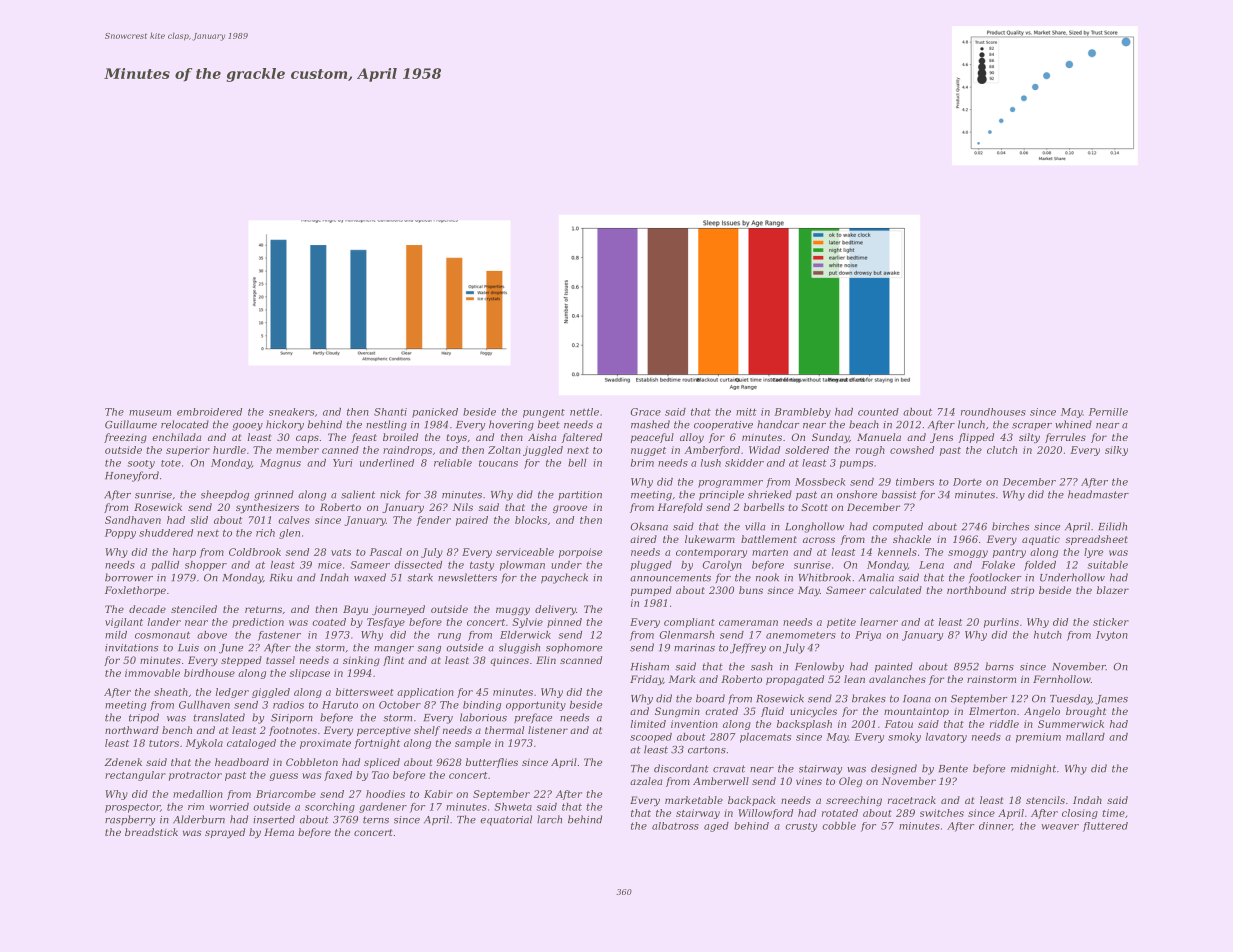 The height and width of the page is (952, 1233). What do you see at coordinates (1040, 566) in the page?
I see `folded` at bounding box center [1040, 566].
